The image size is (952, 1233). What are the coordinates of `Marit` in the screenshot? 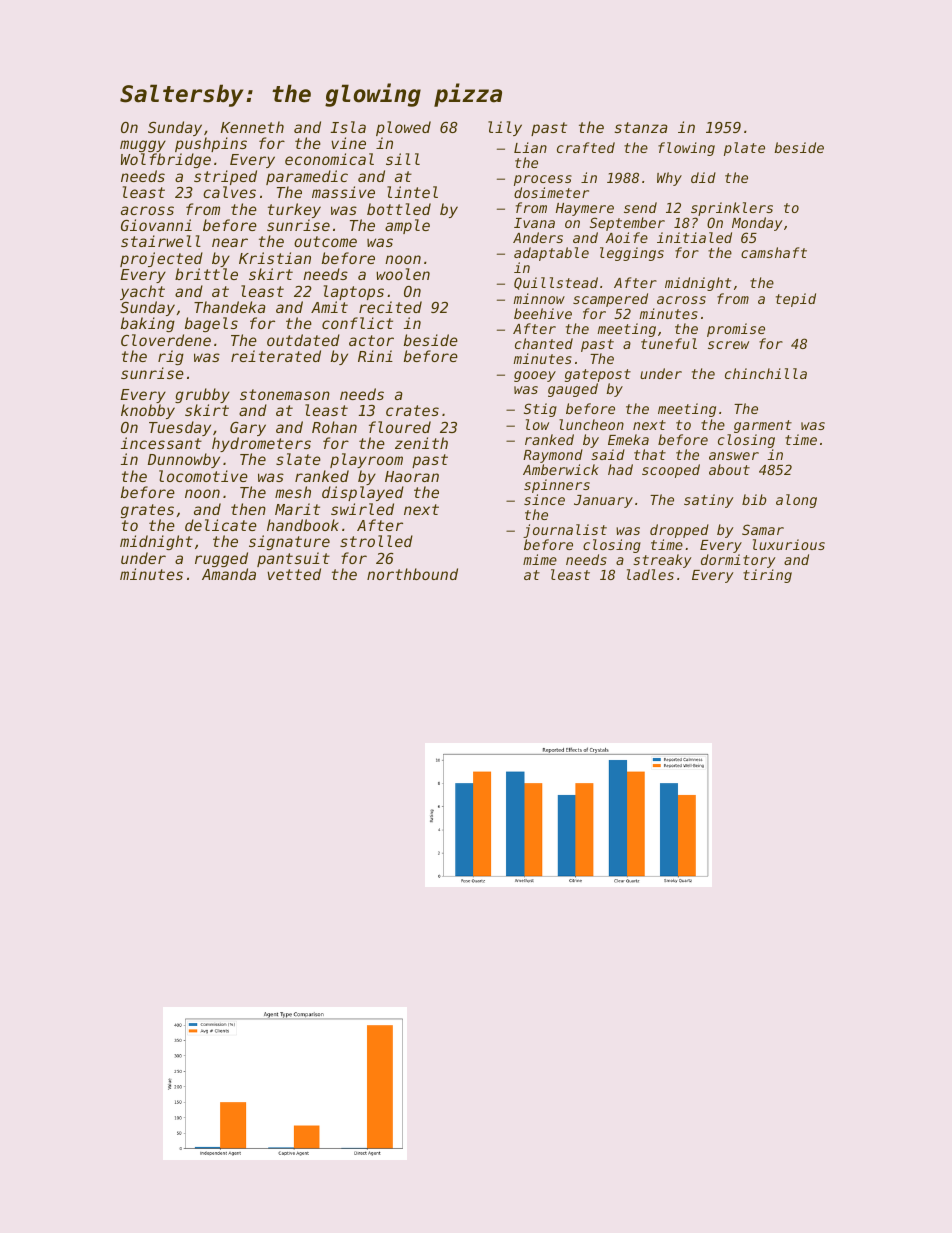 It's located at (297, 509).
